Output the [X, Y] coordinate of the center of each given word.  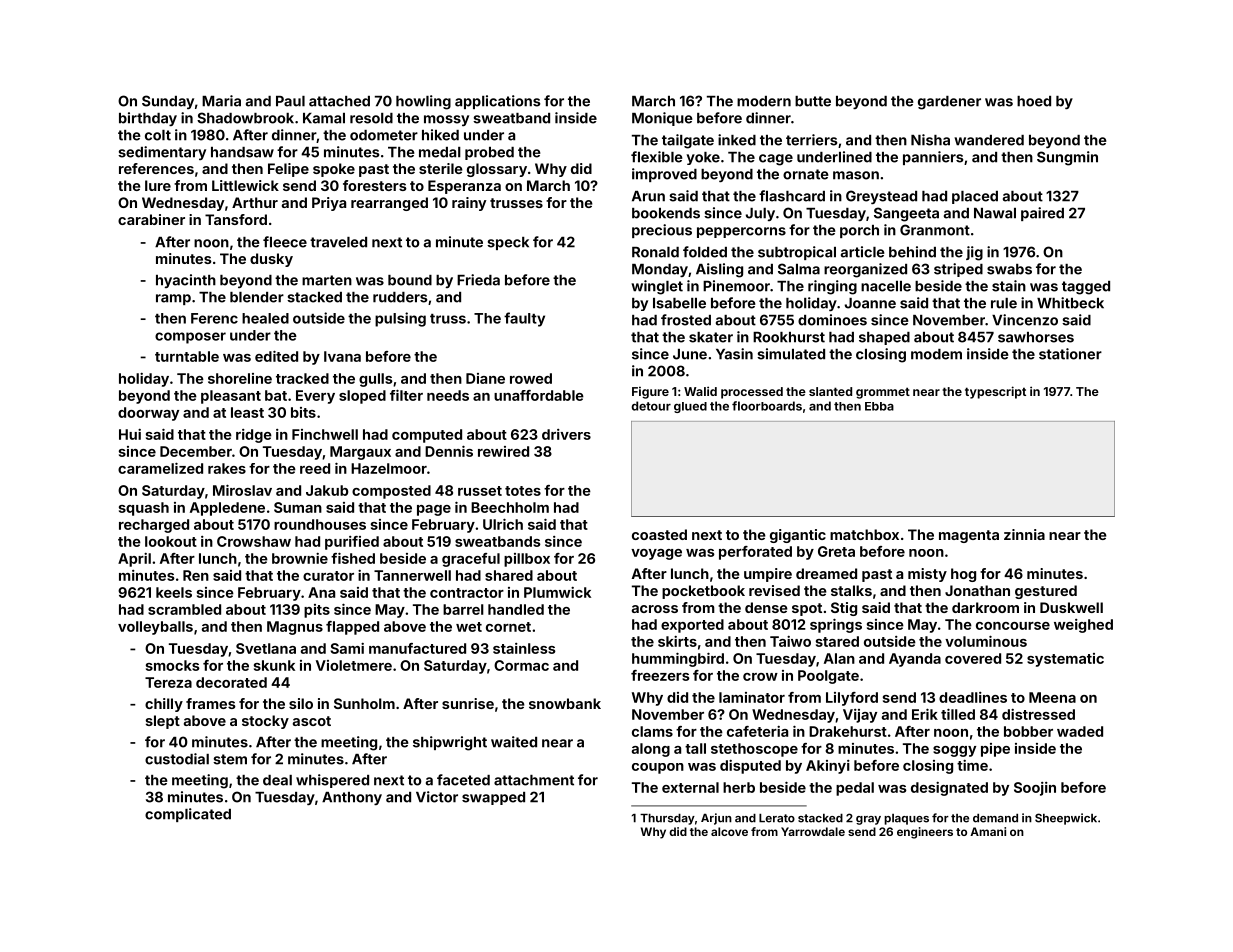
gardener [949, 103]
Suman [298, 507]
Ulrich [503, 524]
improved [664, 175]
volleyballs [155, 628]
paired [1042, 214]
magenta [969, 536]
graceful [471, 560]
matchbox [864, 534]
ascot [312, 721]
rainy [469, 204]
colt [158, 135]
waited [514, 742]
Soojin [1035, 789]
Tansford [236, 219]
